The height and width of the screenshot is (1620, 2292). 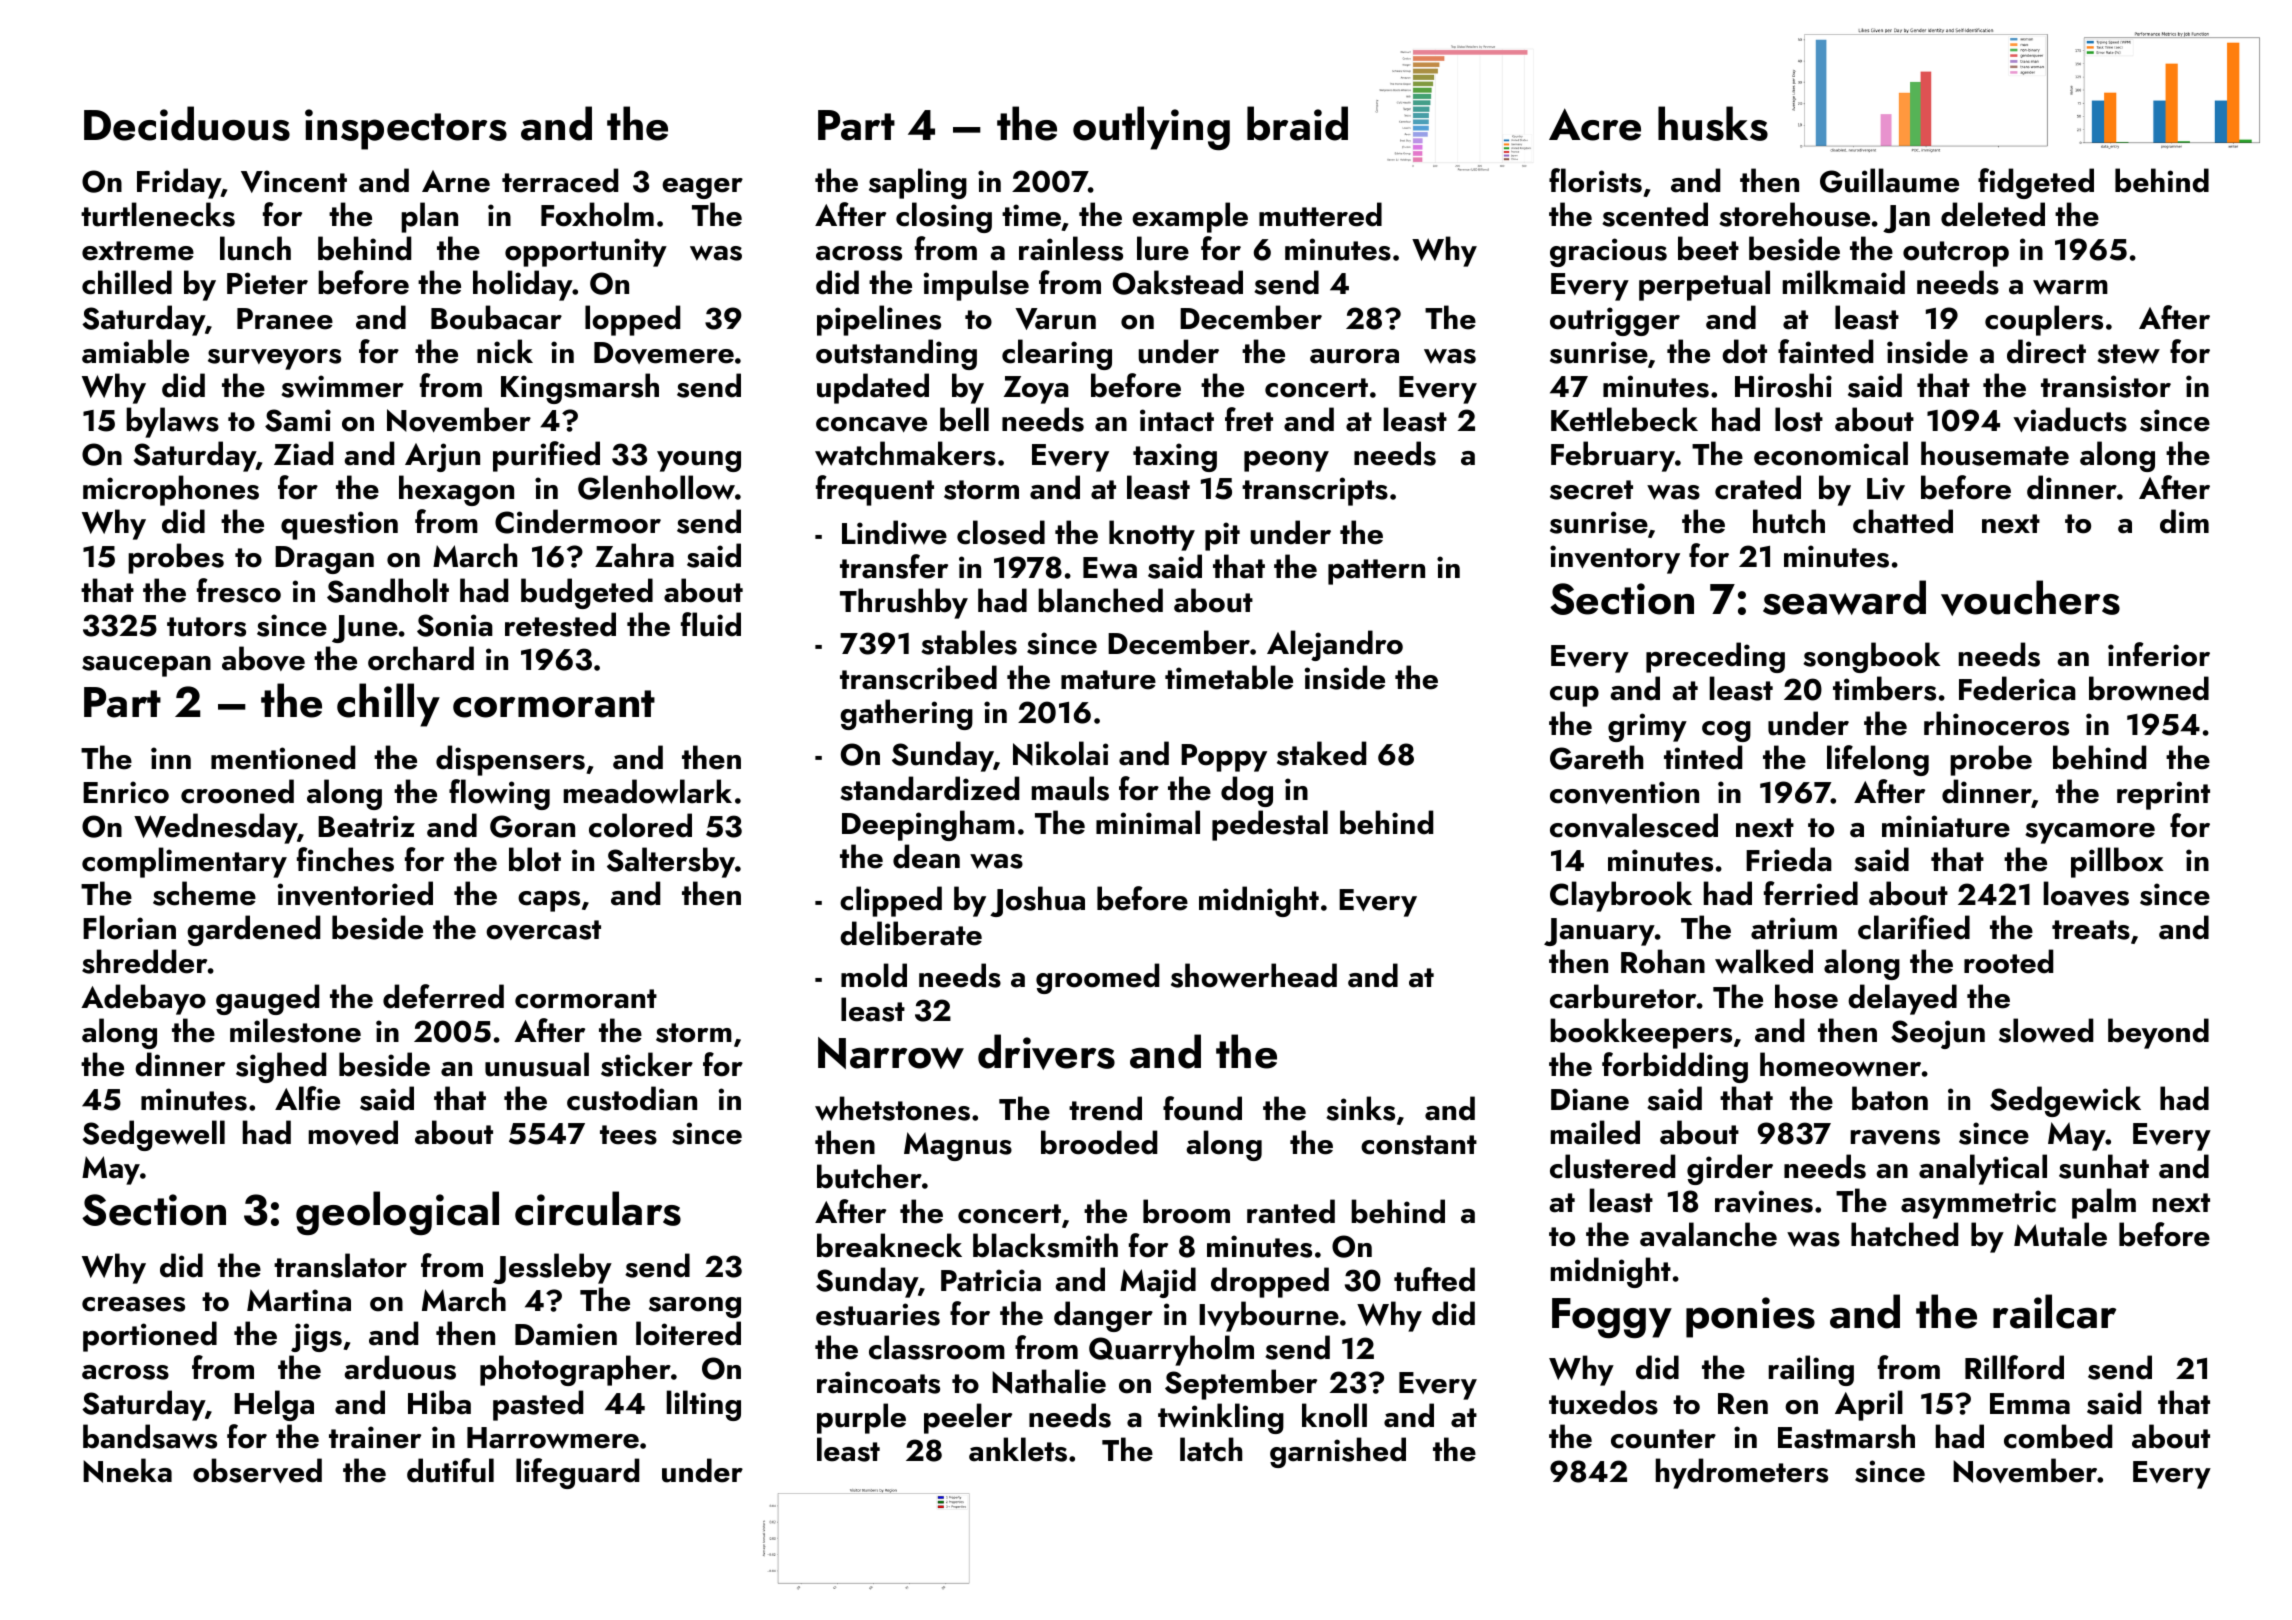 I want to click on husks, so click(x=1713, y=123).
